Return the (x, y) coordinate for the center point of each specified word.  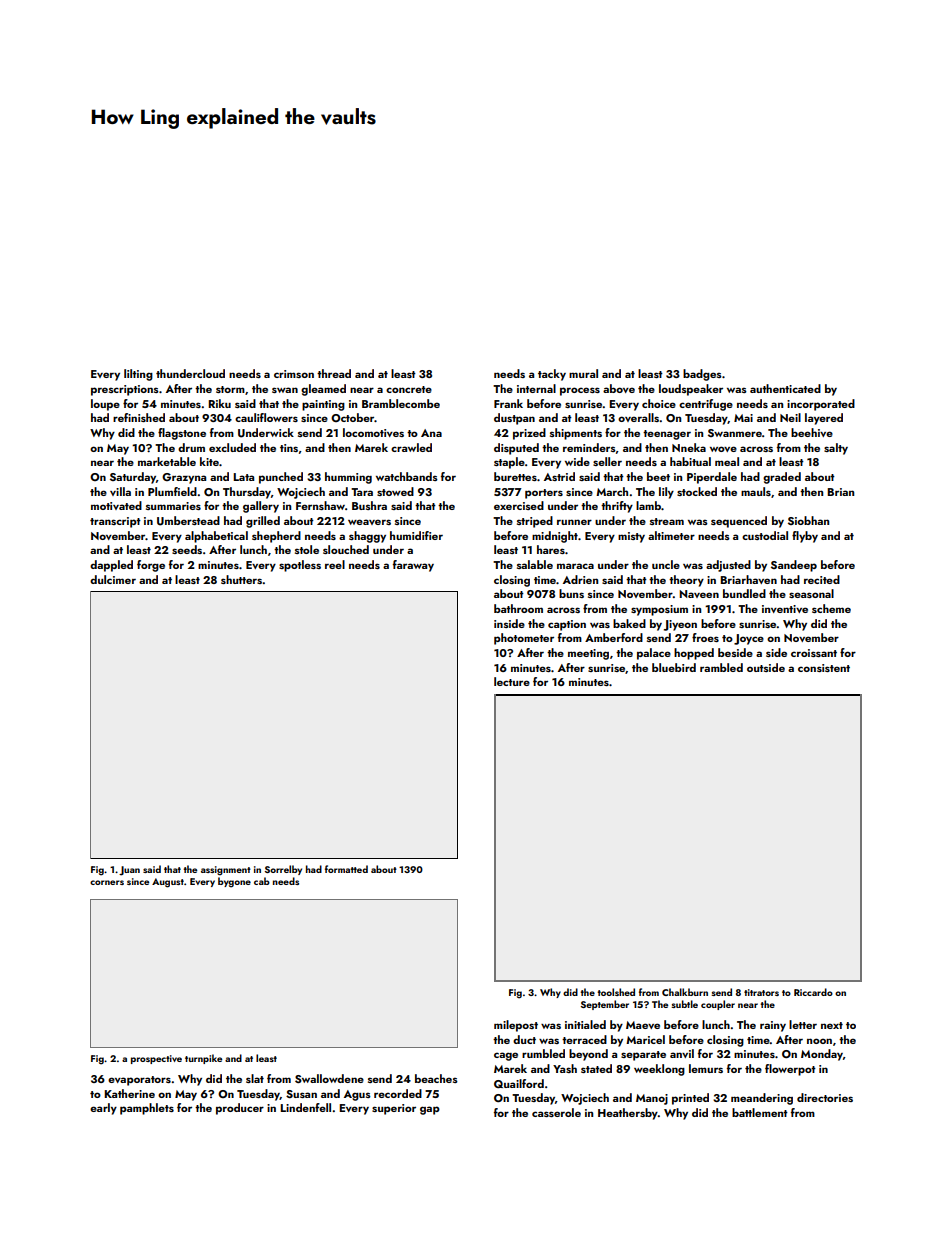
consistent (824, 668)
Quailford (519, 1083)
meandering (762, 1099)
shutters (242, 579)
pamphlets (147, 1109)
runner (574, 522)
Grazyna (184, 478)
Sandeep (794, 566)
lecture (512, 681)
